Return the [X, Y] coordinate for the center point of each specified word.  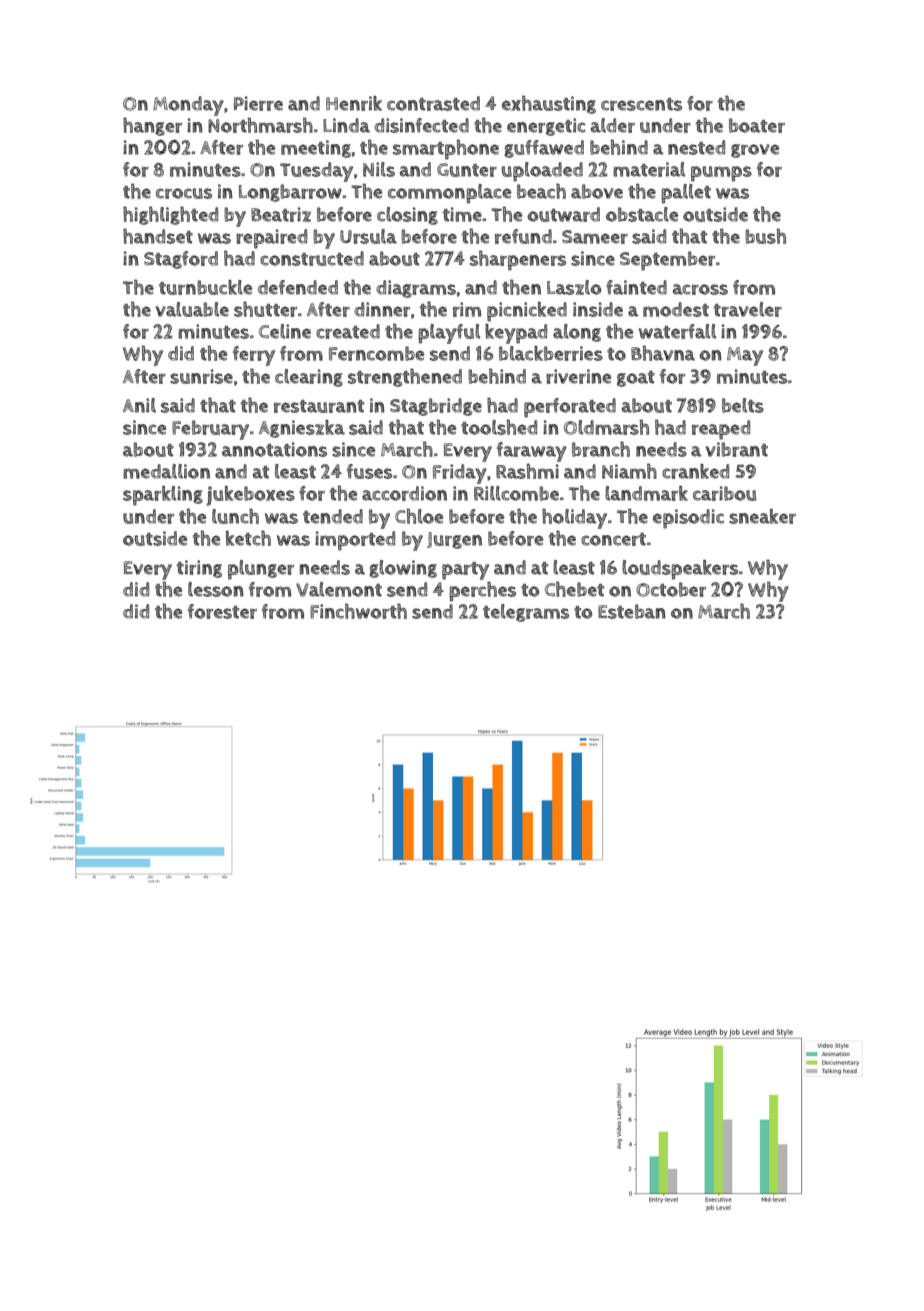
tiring [199, 569]
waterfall [677, 331]
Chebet [574, 589]
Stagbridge [436, 407]
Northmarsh [260, 125]
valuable [192, 309]
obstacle [642, 214]
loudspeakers [680, 570]
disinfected [421, 125]
